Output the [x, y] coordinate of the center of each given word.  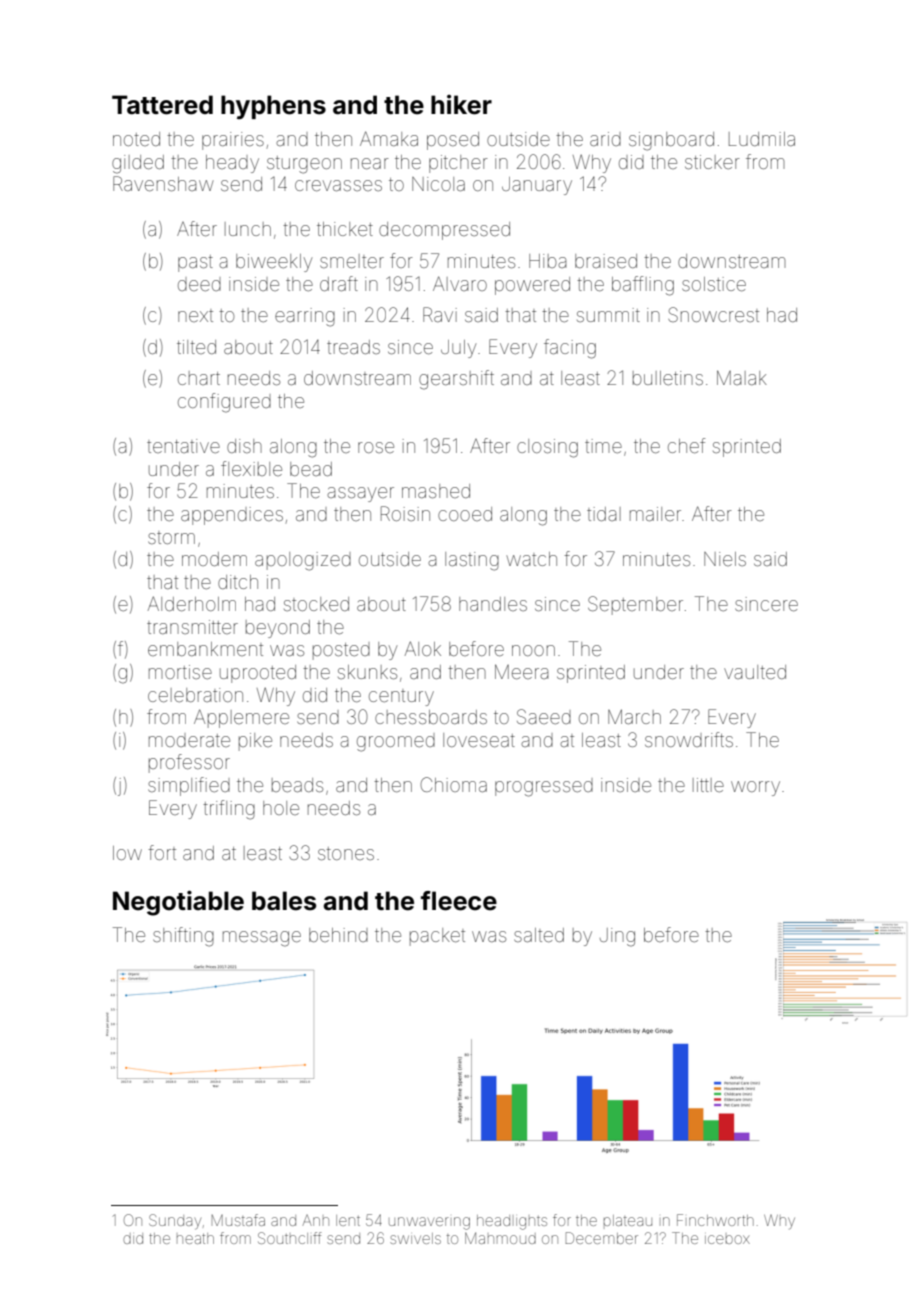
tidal [604, 514]
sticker [712, 162]
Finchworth [715, 1220]
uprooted [258, 674]
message [262, 939]
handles [493, 604]
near [370, 163]
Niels [725, 559]
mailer [655, 514]
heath [195, 1238]
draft [339, 283]
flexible [251, 468]
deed [199, 284]
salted [539, 935]
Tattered [162, 105]
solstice [714, 284]
